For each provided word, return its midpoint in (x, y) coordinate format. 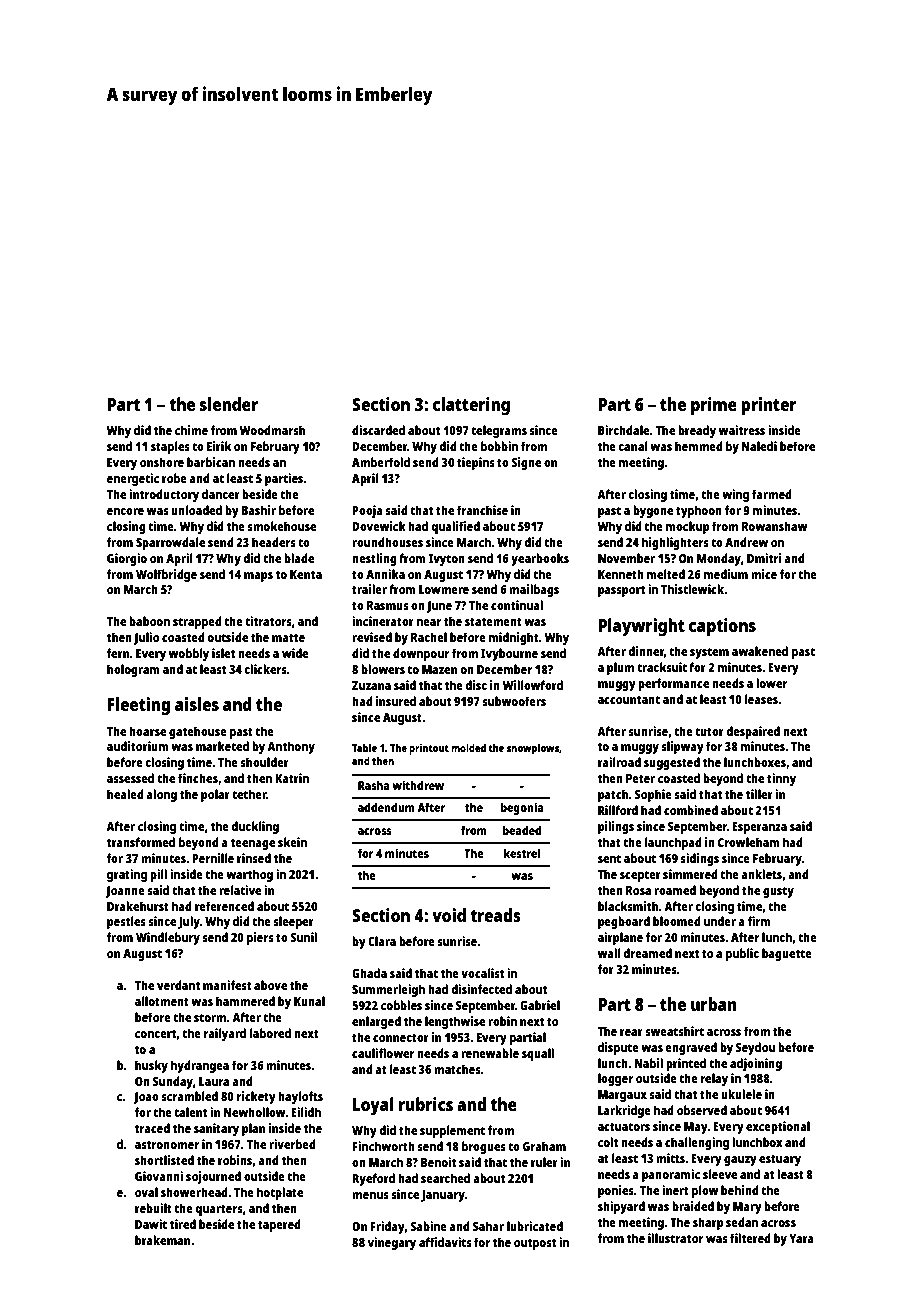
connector (401, 1037)
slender (229, 404)
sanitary (216, 1129)
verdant (178, 985)
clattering (471, 406)
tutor (709, 731)
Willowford (533, 685)
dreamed (647, 953)
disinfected (481, 989)
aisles (197, 704)
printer (769, 406)
